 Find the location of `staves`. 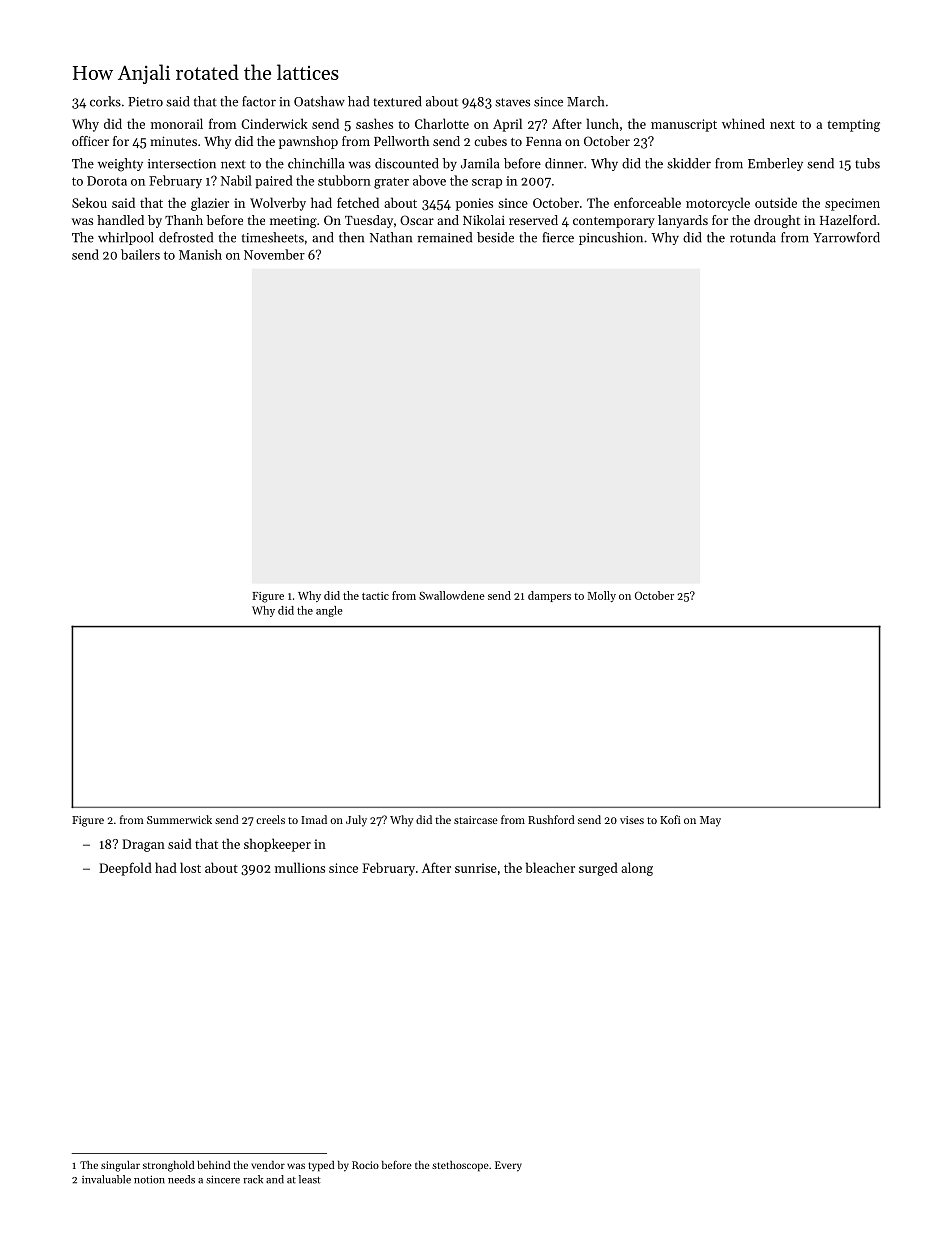

staves is located at coordinates (512, 102).
